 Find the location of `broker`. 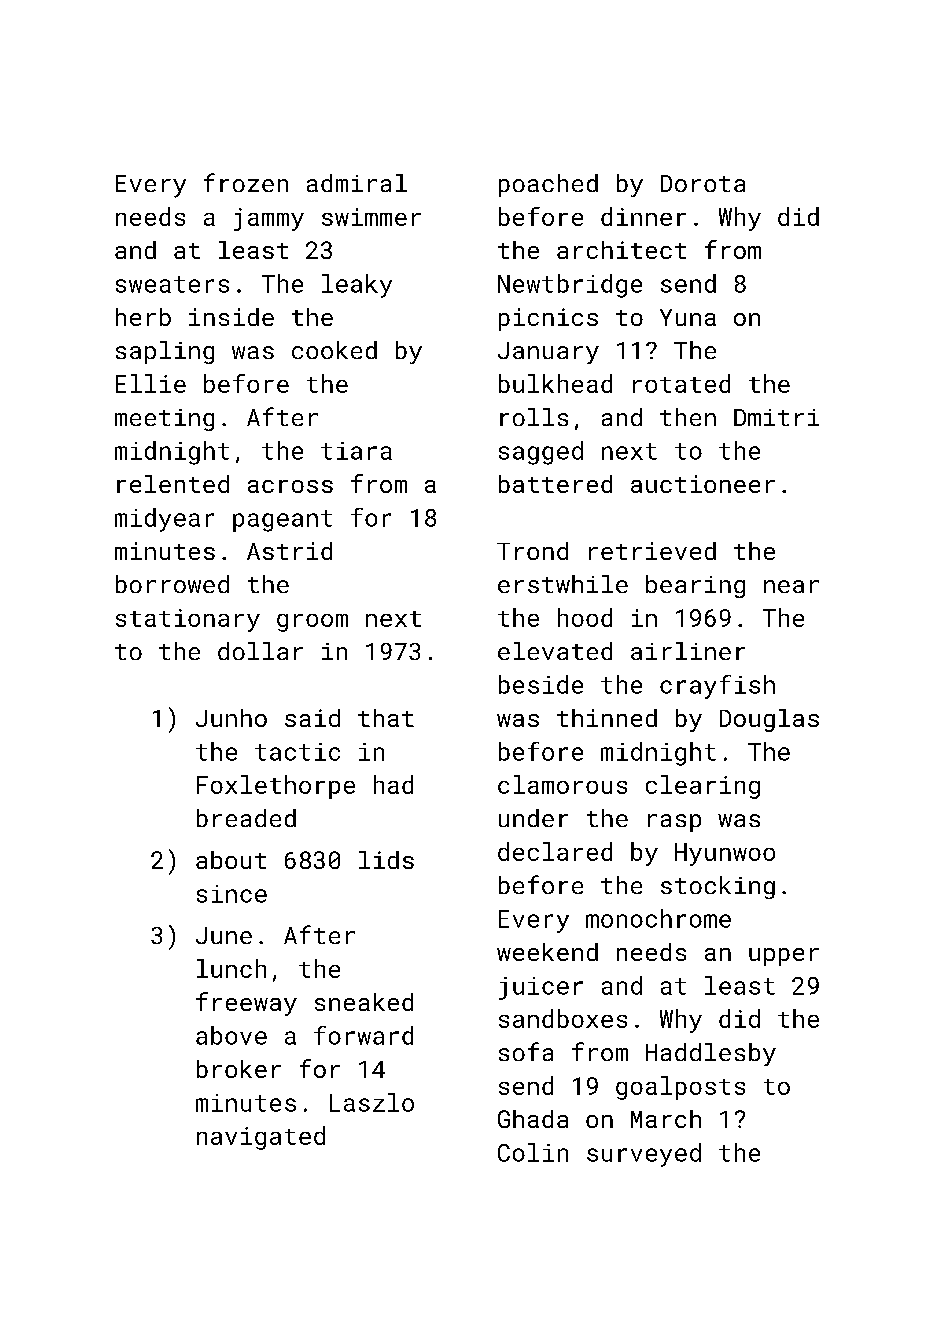

broker is located at coordinates (239, 1069).
